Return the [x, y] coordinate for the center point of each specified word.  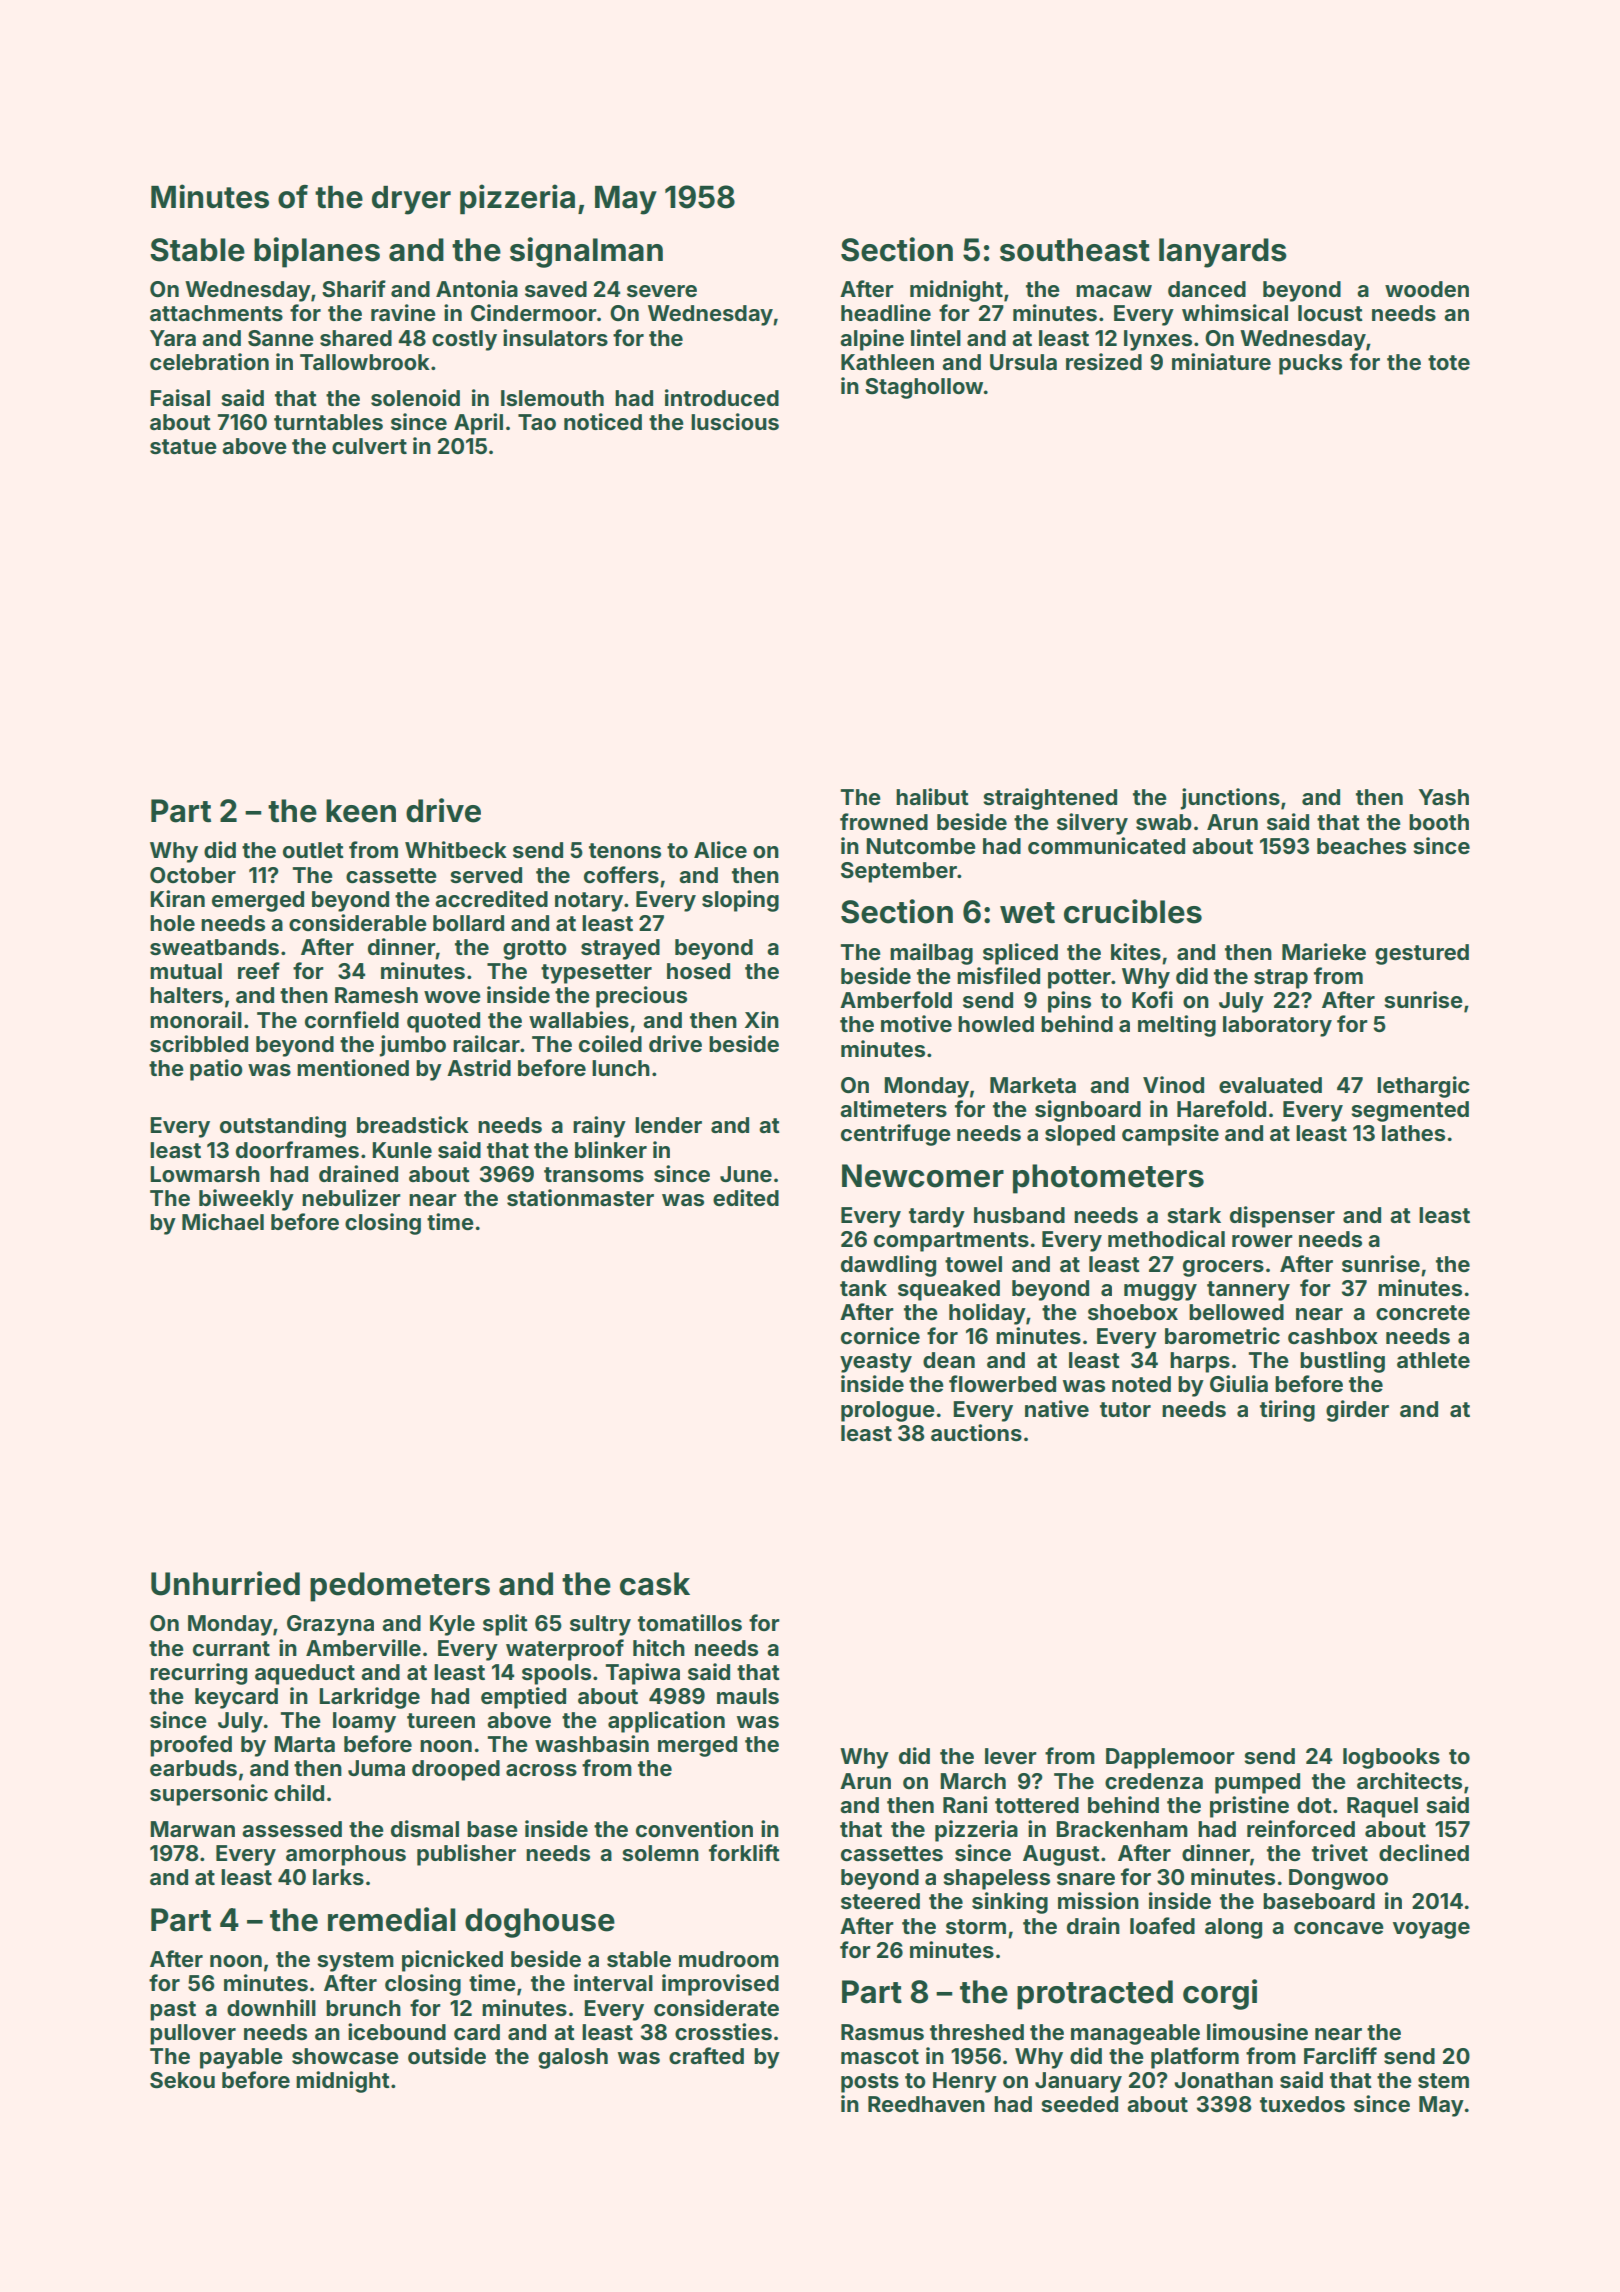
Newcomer [923, 1176]
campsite [1170, 1135]
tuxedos [1302, 2104]
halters [186, 995]
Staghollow [924, 388]
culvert [369, 446]
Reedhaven [926, 2104]
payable [241, 2058]
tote [1449, 362]
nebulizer [351, 1197]
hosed [698, 971]
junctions [1230, 799]
